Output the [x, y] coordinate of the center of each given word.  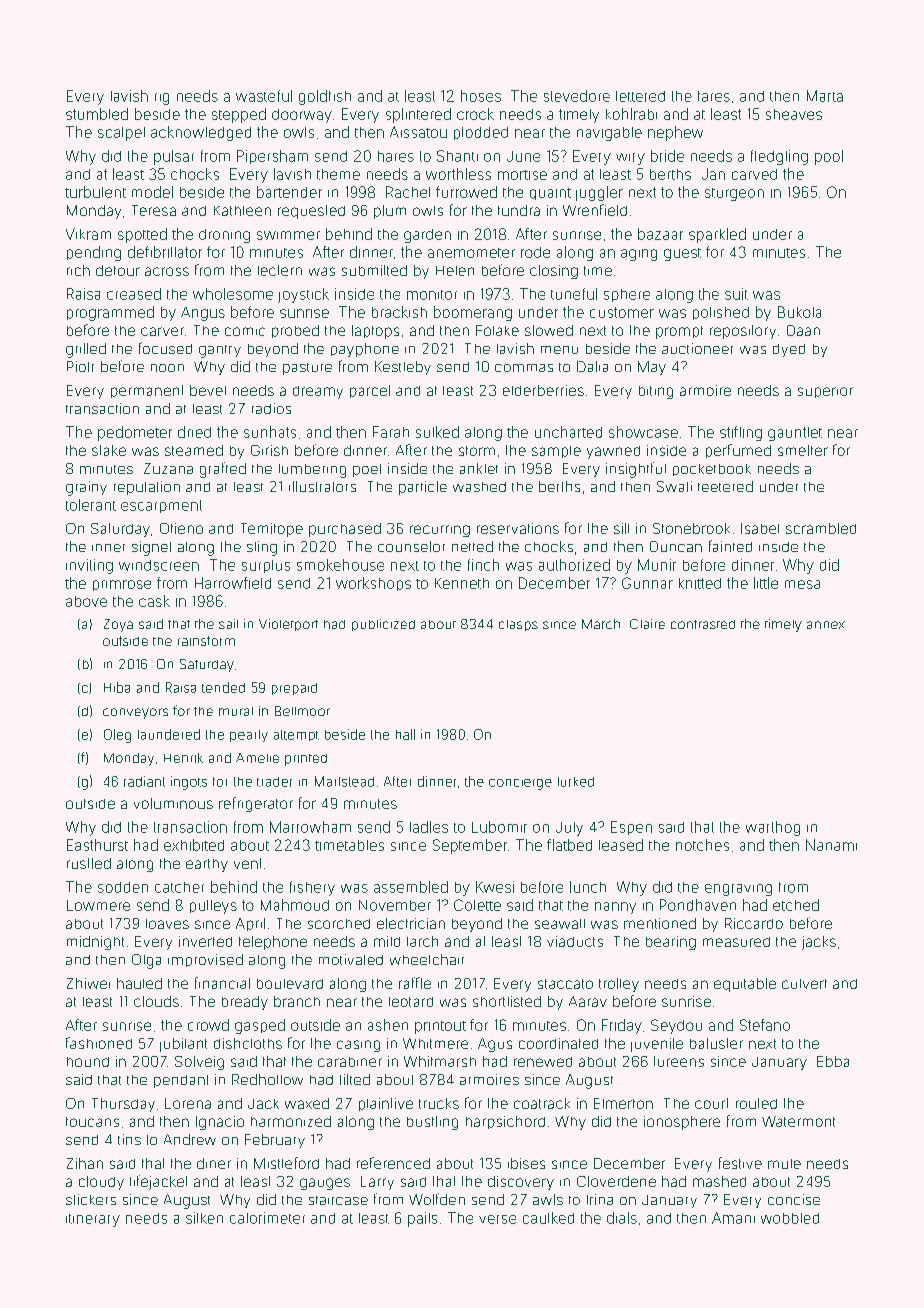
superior [825, 392]
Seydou [676, 1026]
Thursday [123, 1105]
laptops [375, 332]
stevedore [577, 96]
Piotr [80, 366]
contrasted [703, 624]
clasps [518, 625]
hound [88, 1062]
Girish [269, 450]
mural [236, 711]
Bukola [799, 312]
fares [714, 96]
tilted [355, 1079]
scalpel [121, 134]
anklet [479, 468]
